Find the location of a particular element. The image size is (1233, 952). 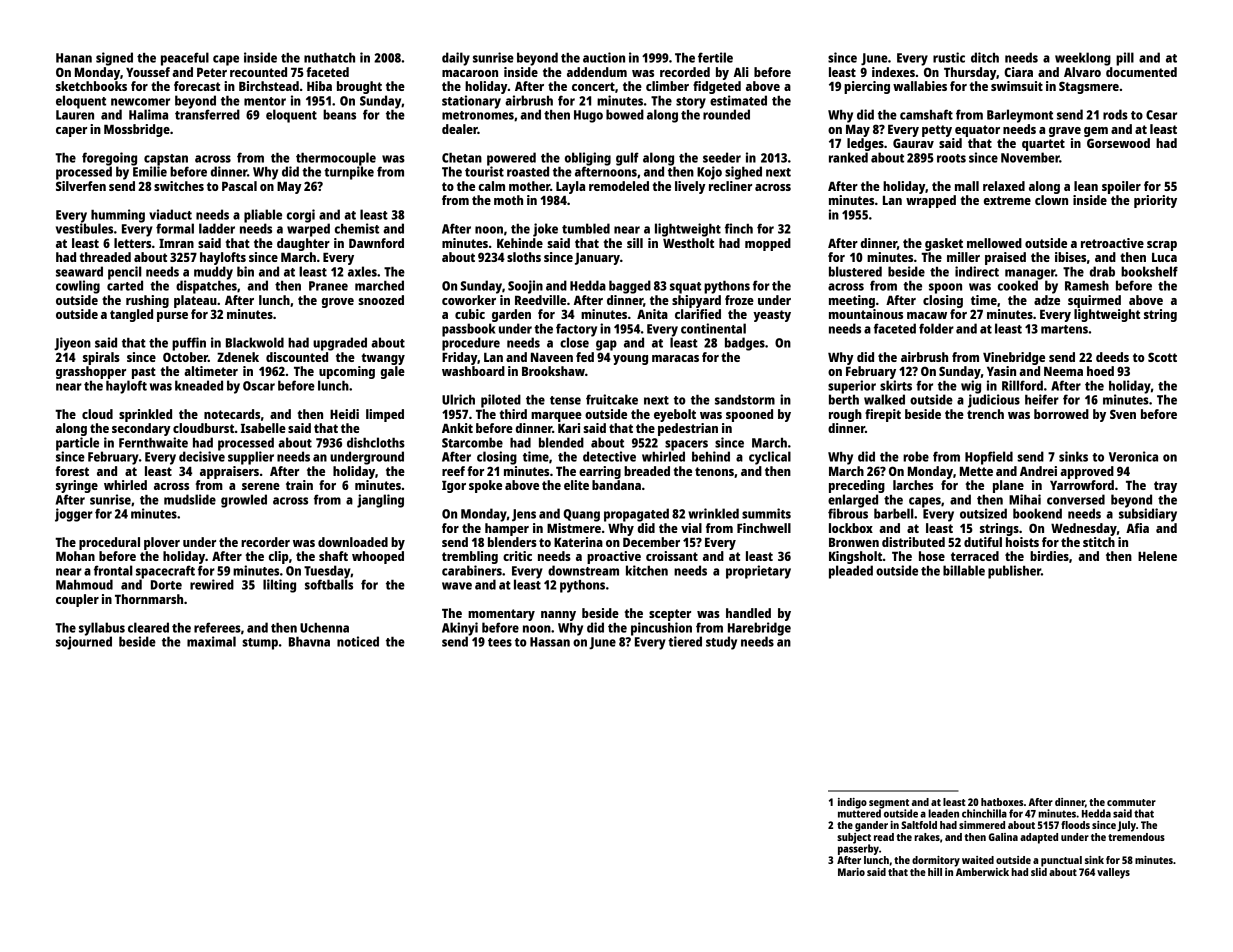

priority is located at coordinates (1155, 201).
